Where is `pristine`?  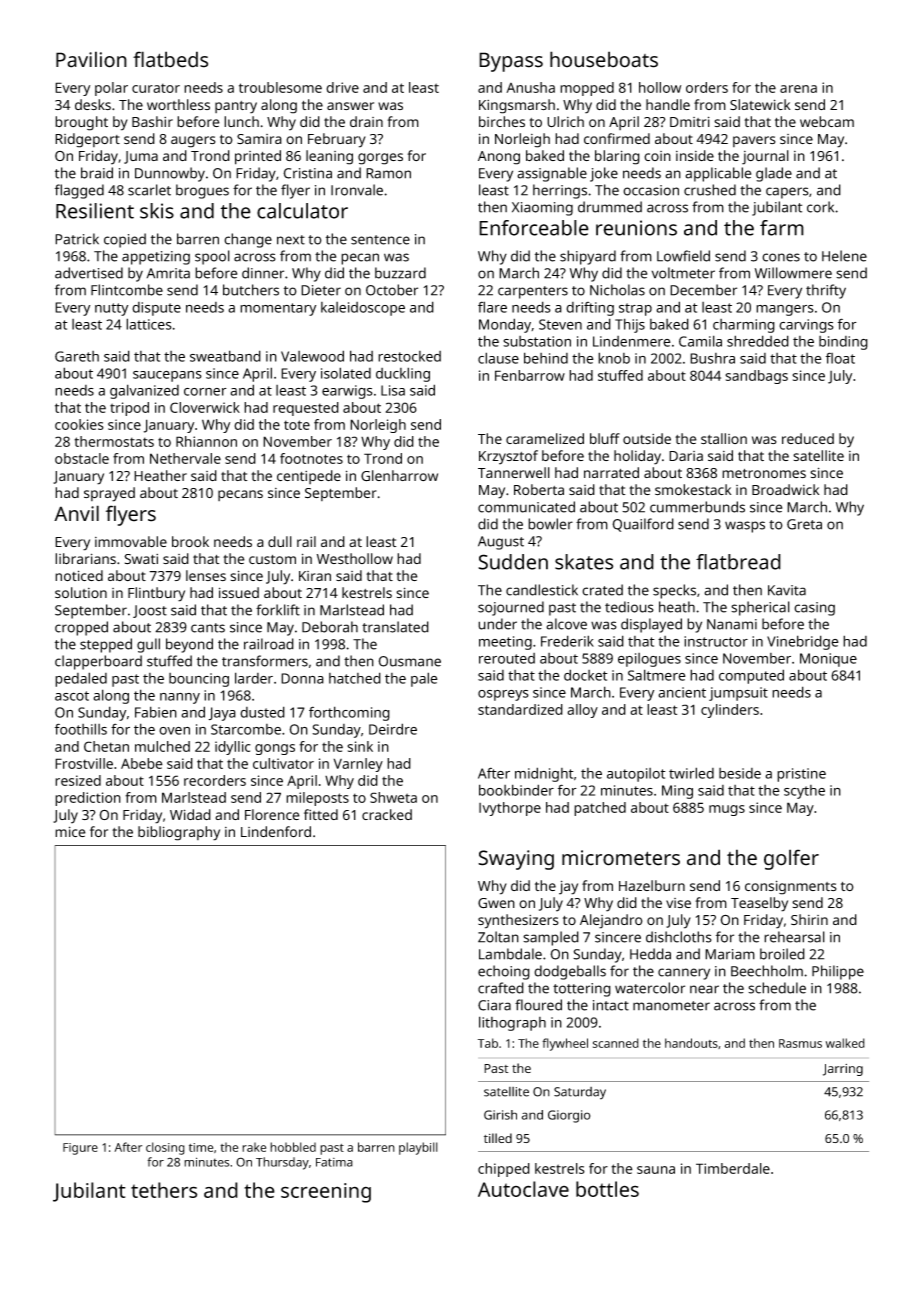 pristine is located at coordinates (801, 775).
